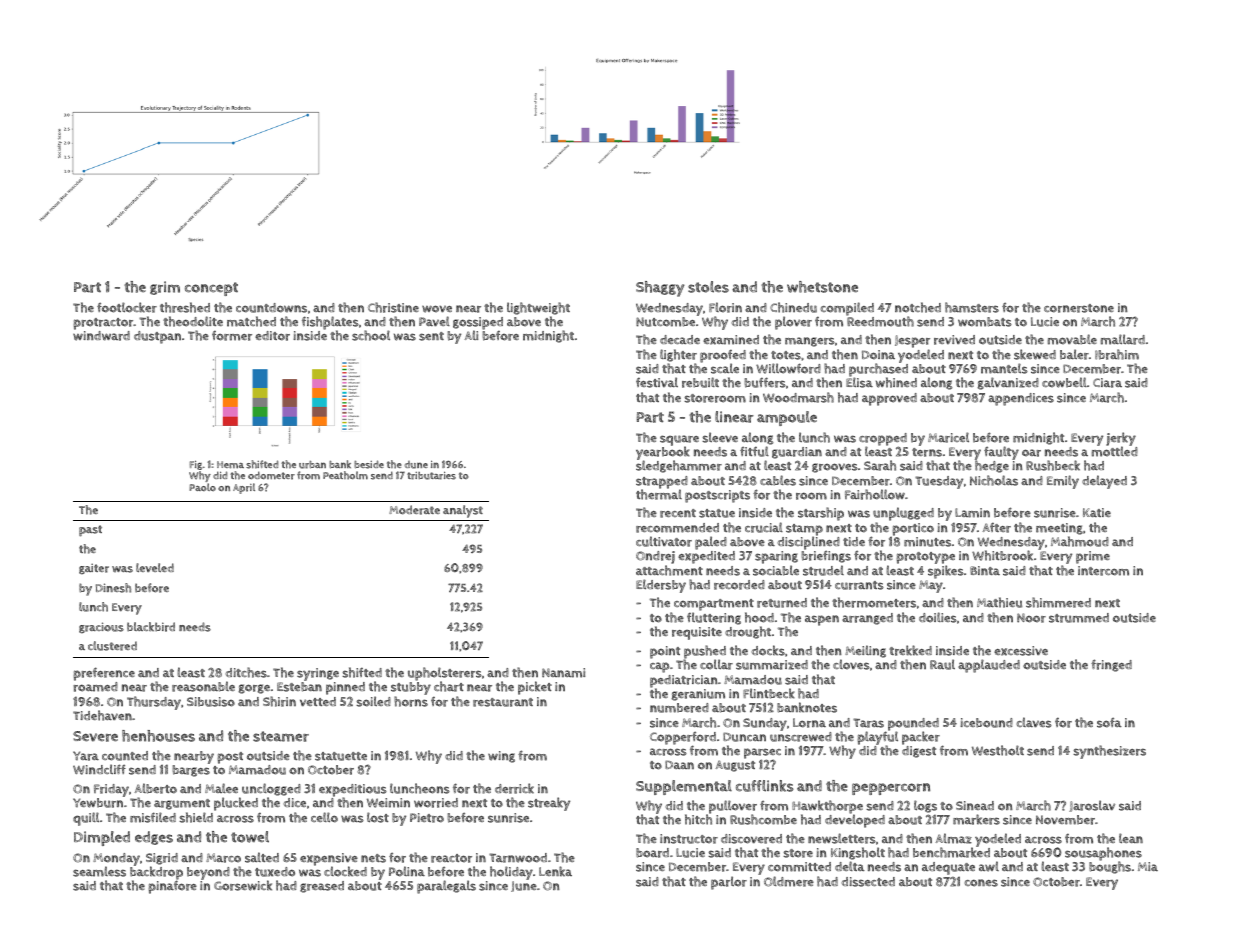 This page has height=952, width=1233. What do you see at coordinates (660, 289) in the page?
I see `Shaggy` at bounding box center [660, 289].
